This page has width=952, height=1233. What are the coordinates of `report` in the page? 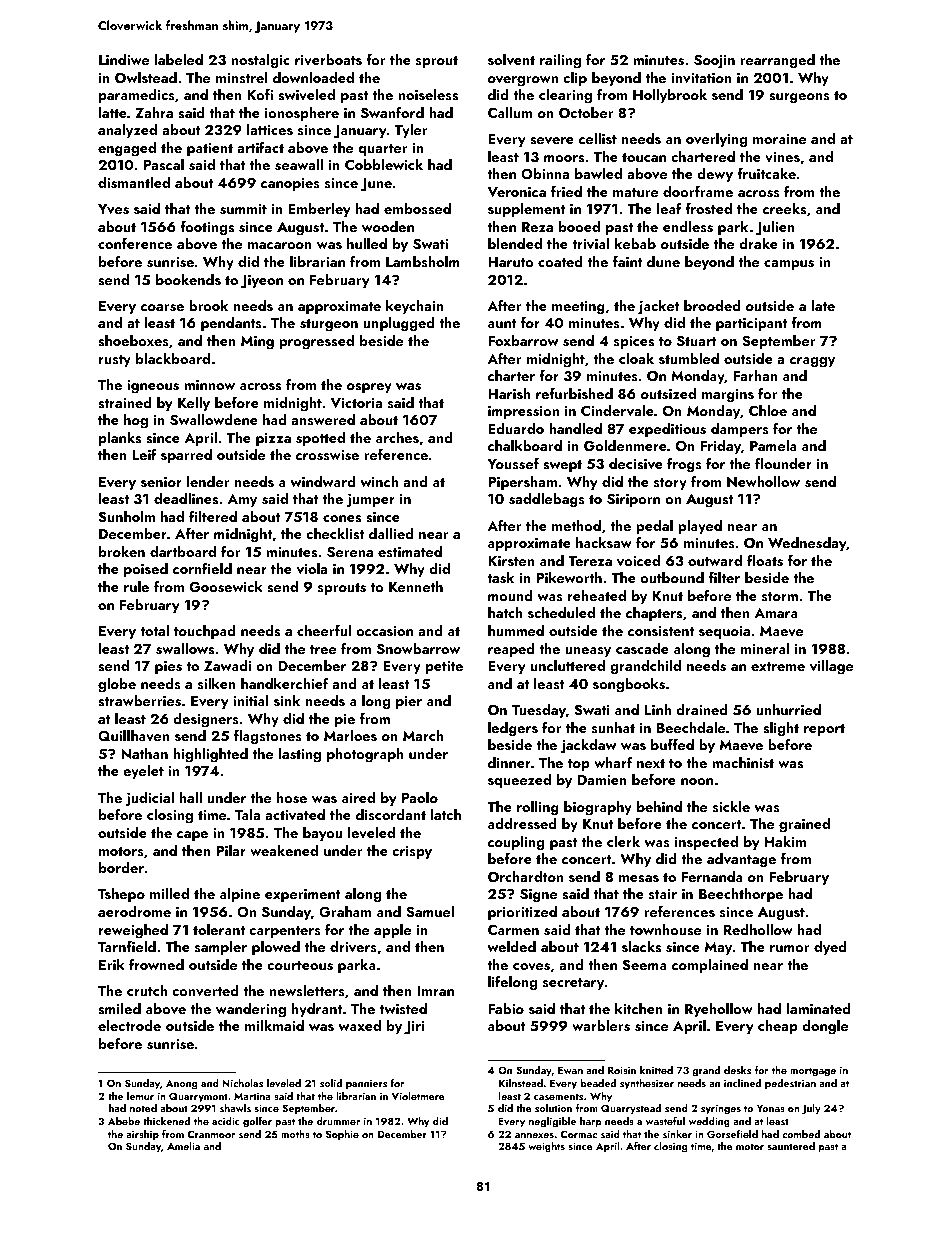 It's located at (824, 730).
